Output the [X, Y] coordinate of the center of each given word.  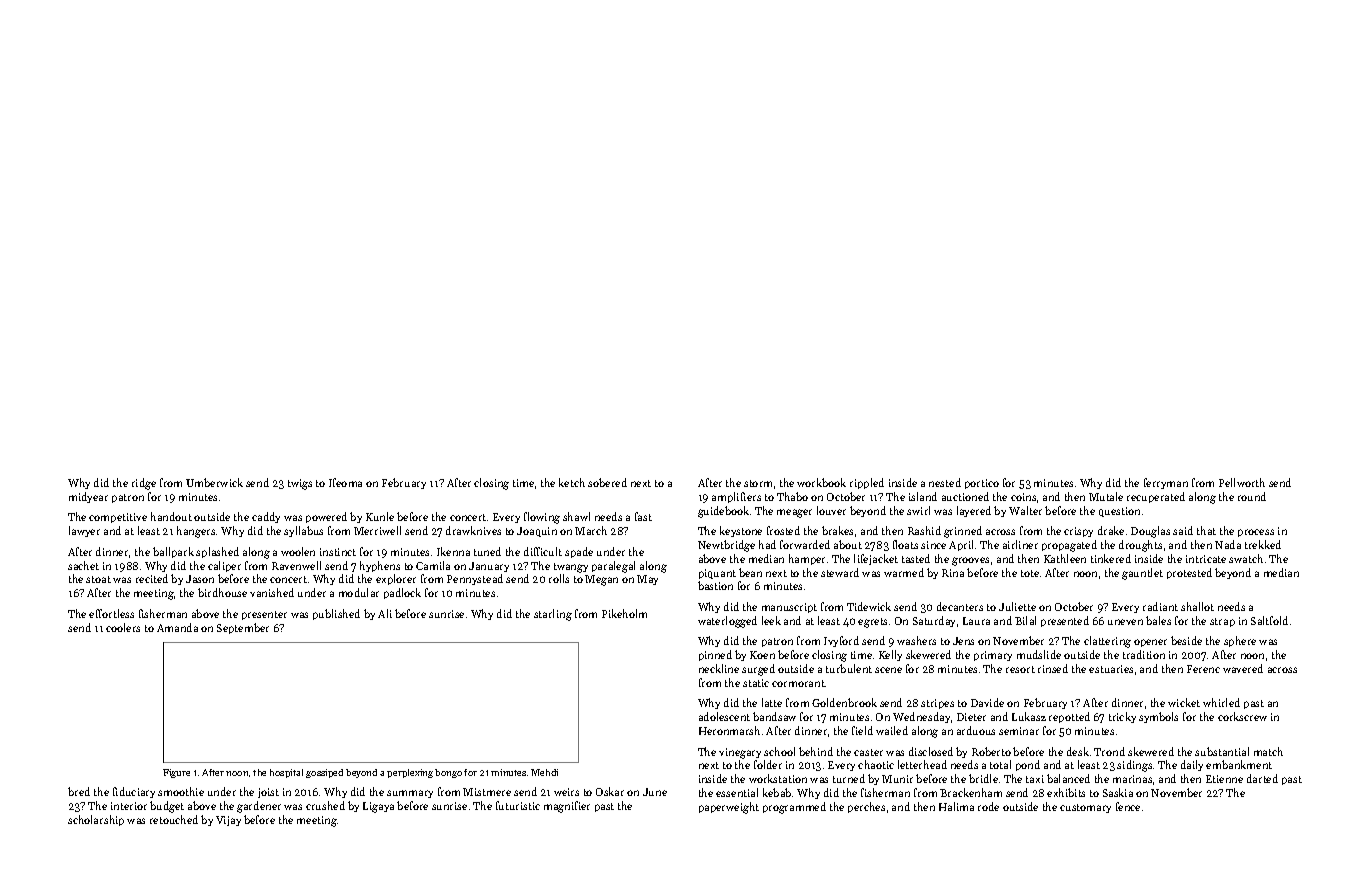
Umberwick [214, 482]
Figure [176, 773]
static [756, 683]
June [655, 792]
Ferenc [1203, 669]
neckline [719, 668]
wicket [1184, 702]
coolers [123, 627]
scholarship [96, 820]
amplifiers [736, 497]
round [1252, 496]
